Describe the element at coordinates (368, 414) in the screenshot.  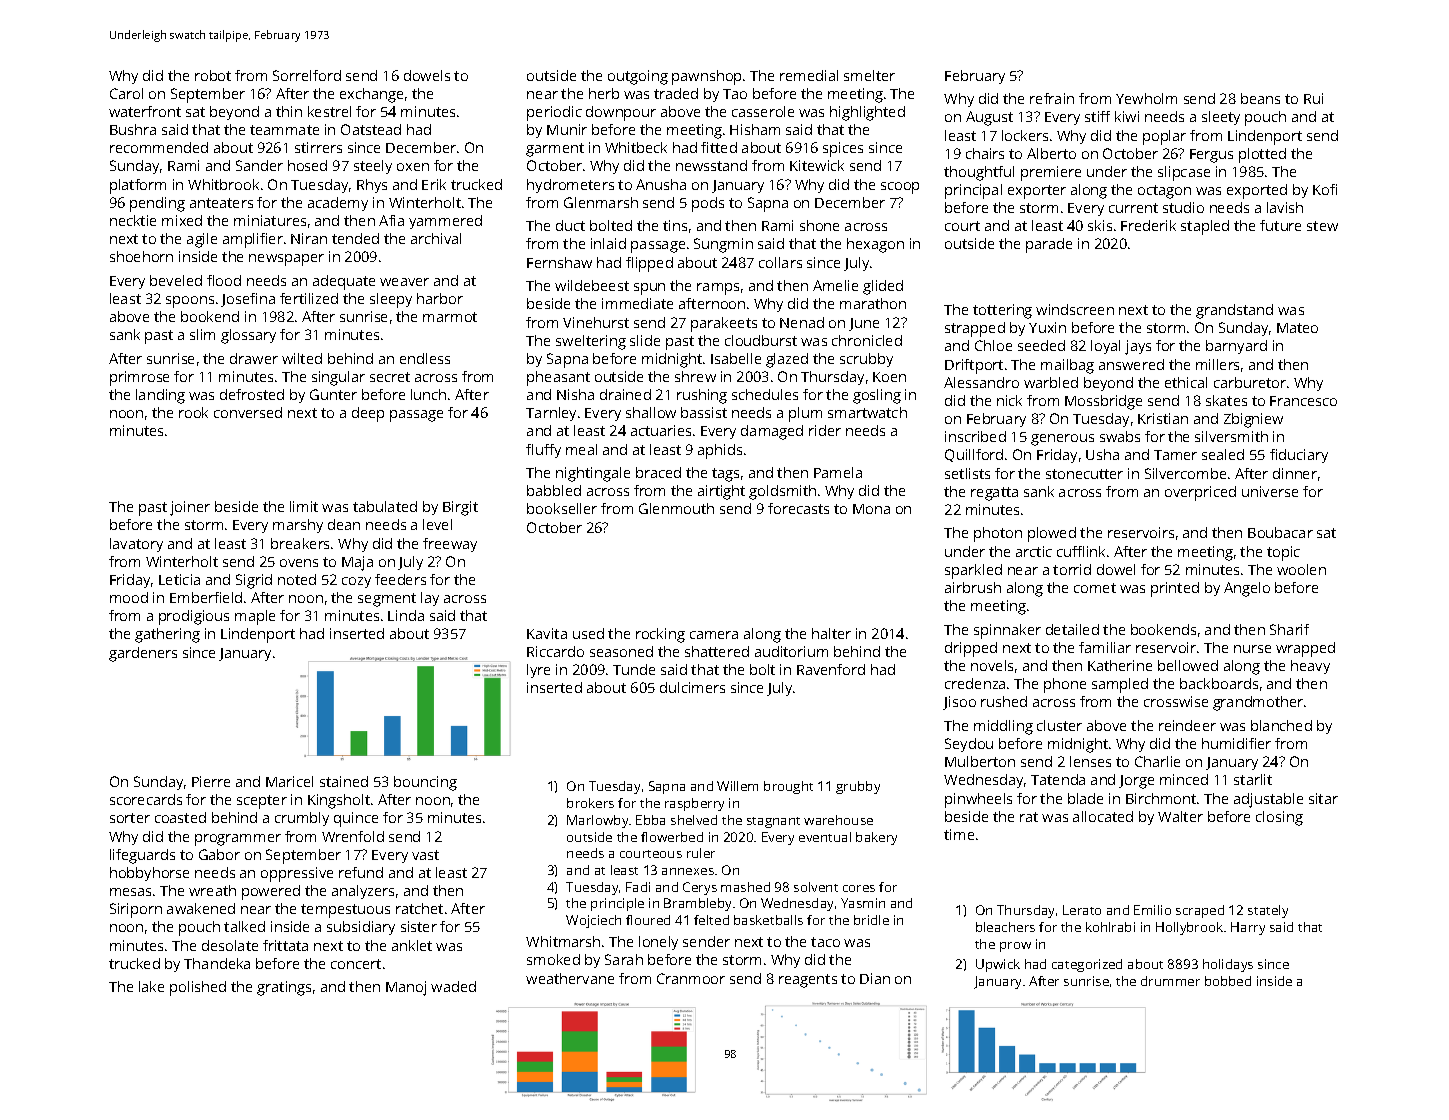
I see `deep` at that location.
